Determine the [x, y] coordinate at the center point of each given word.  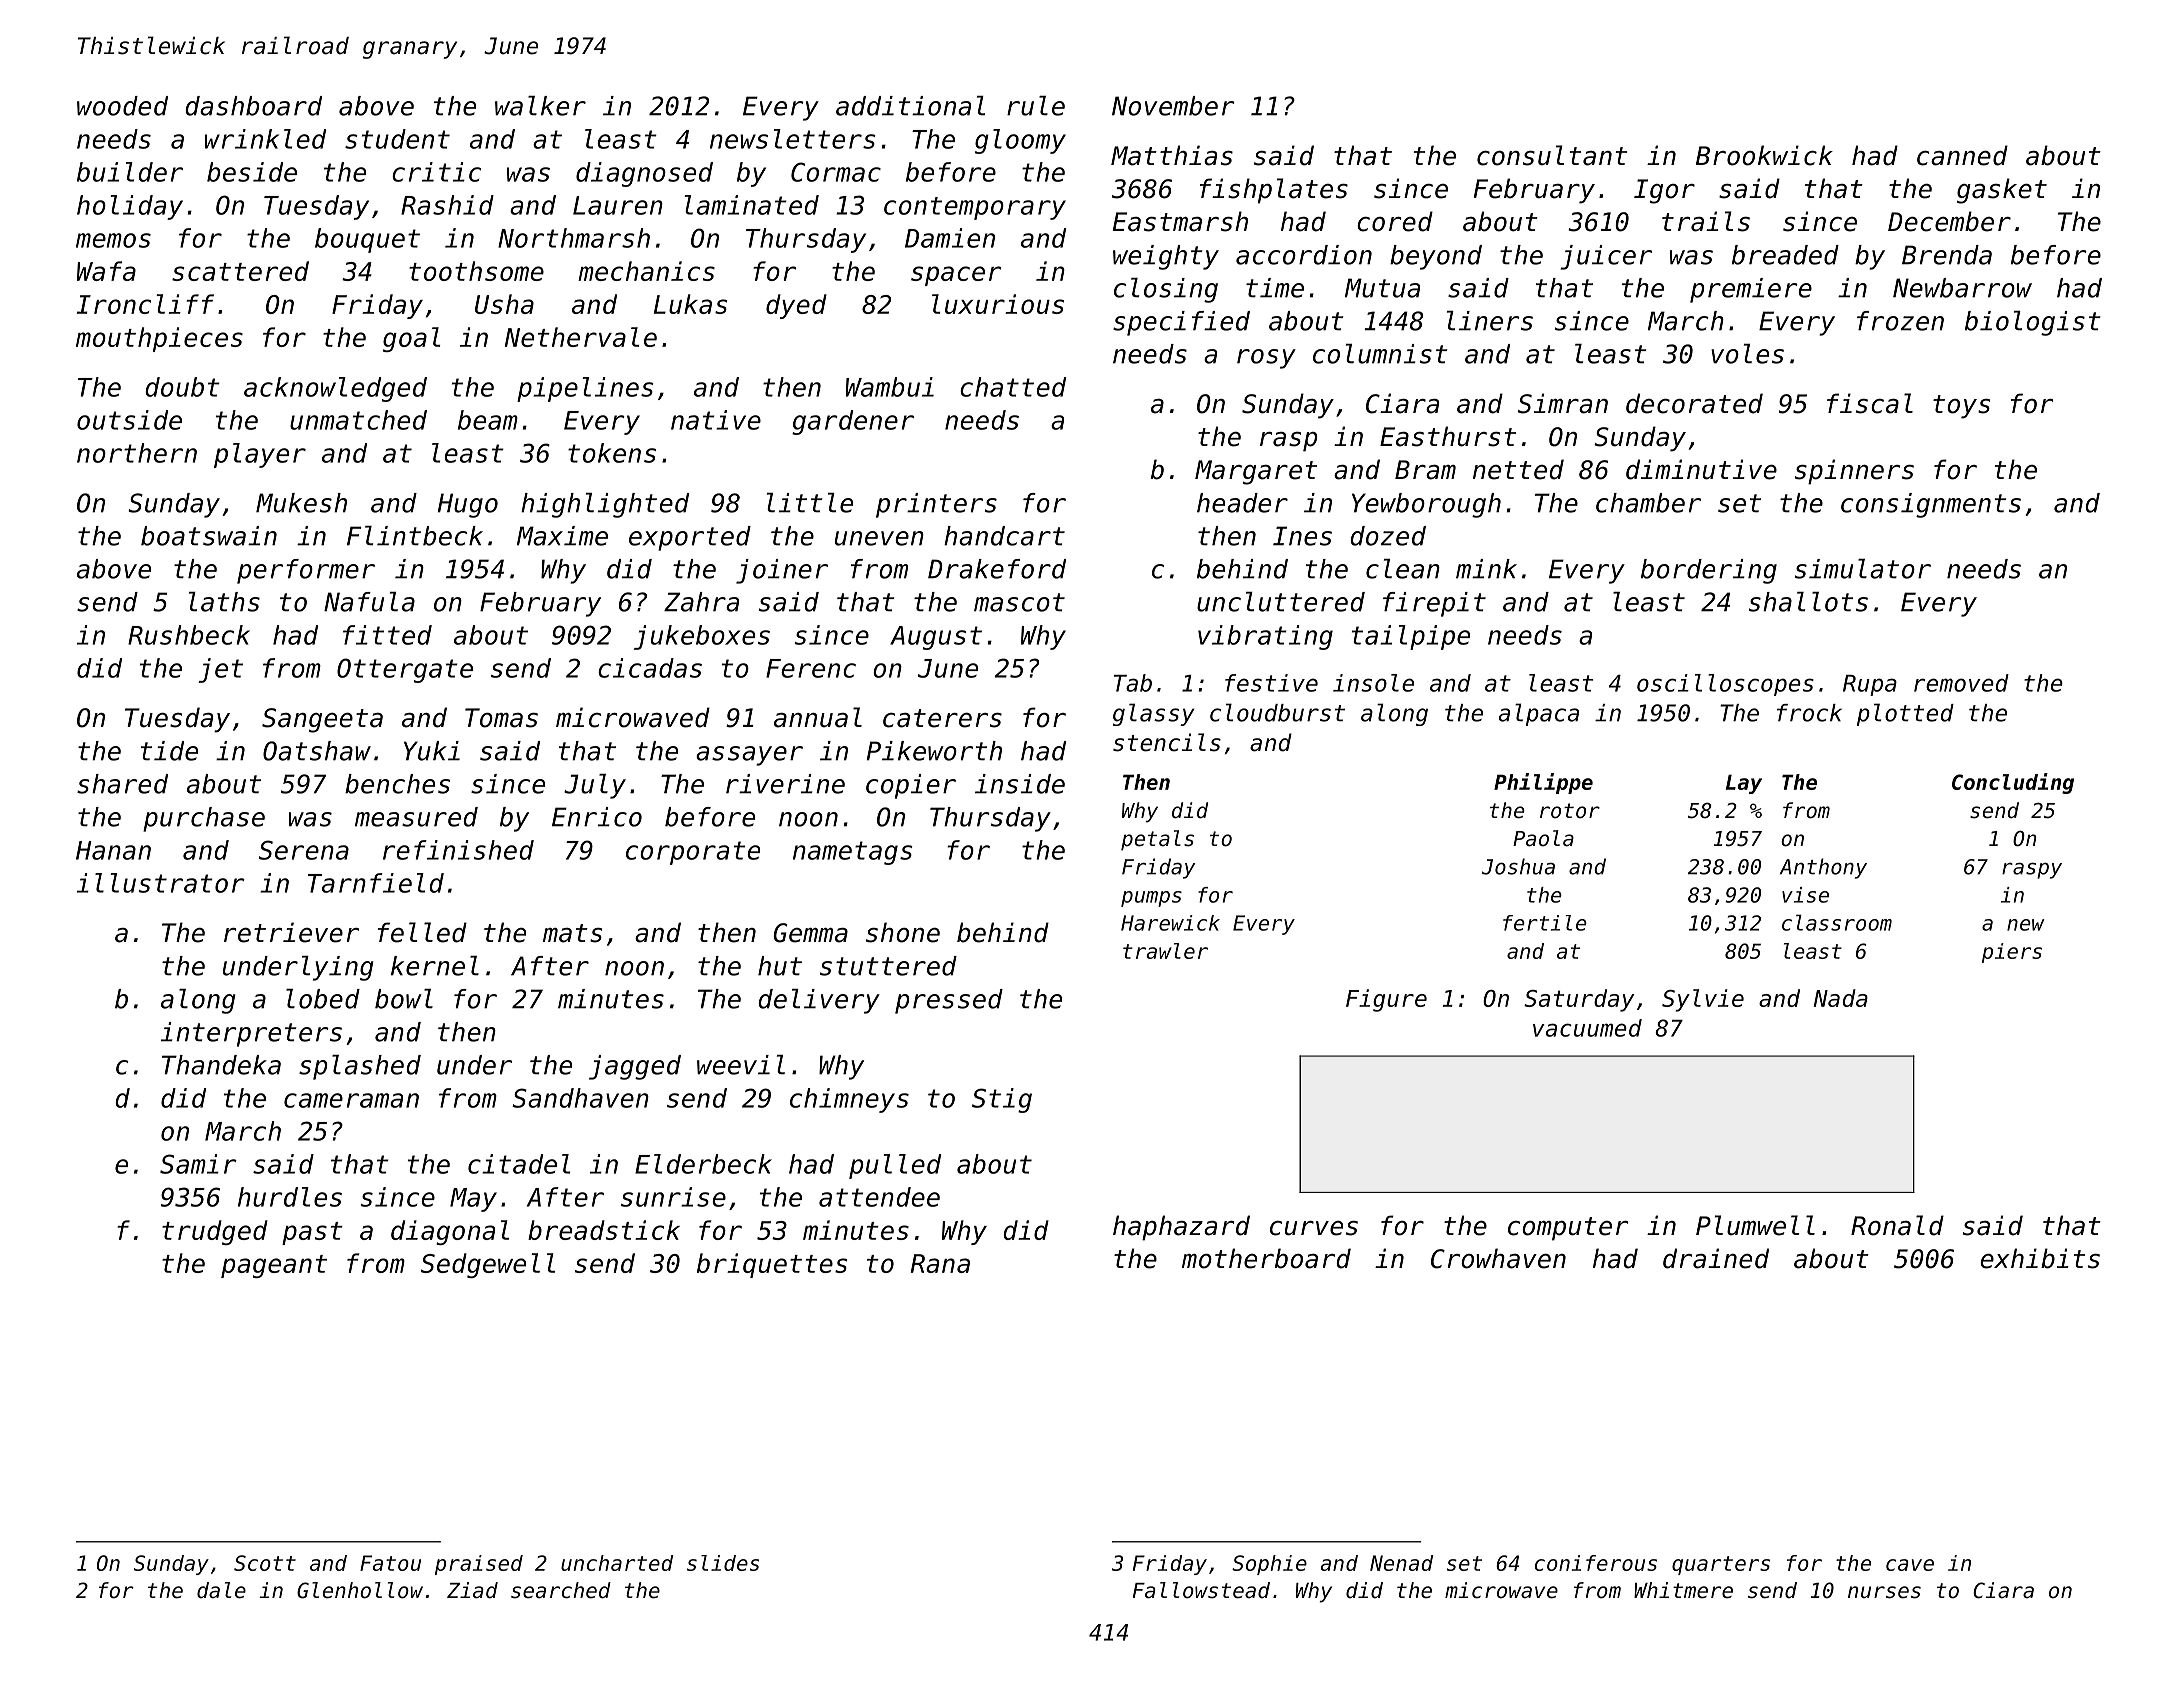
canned [1962, 155]
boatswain [209, 536]
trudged [215, 1232]
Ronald [1897, 1225]
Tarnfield [376, 883]
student [397, 139]
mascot [1019, 602]
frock [1809, 713]
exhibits [2040, 1258]
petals [1157, 840]
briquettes [772, 1265]
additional [910, 106]
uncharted [617, 1563]
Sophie [1269, 1565]
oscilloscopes [1725, 685]
